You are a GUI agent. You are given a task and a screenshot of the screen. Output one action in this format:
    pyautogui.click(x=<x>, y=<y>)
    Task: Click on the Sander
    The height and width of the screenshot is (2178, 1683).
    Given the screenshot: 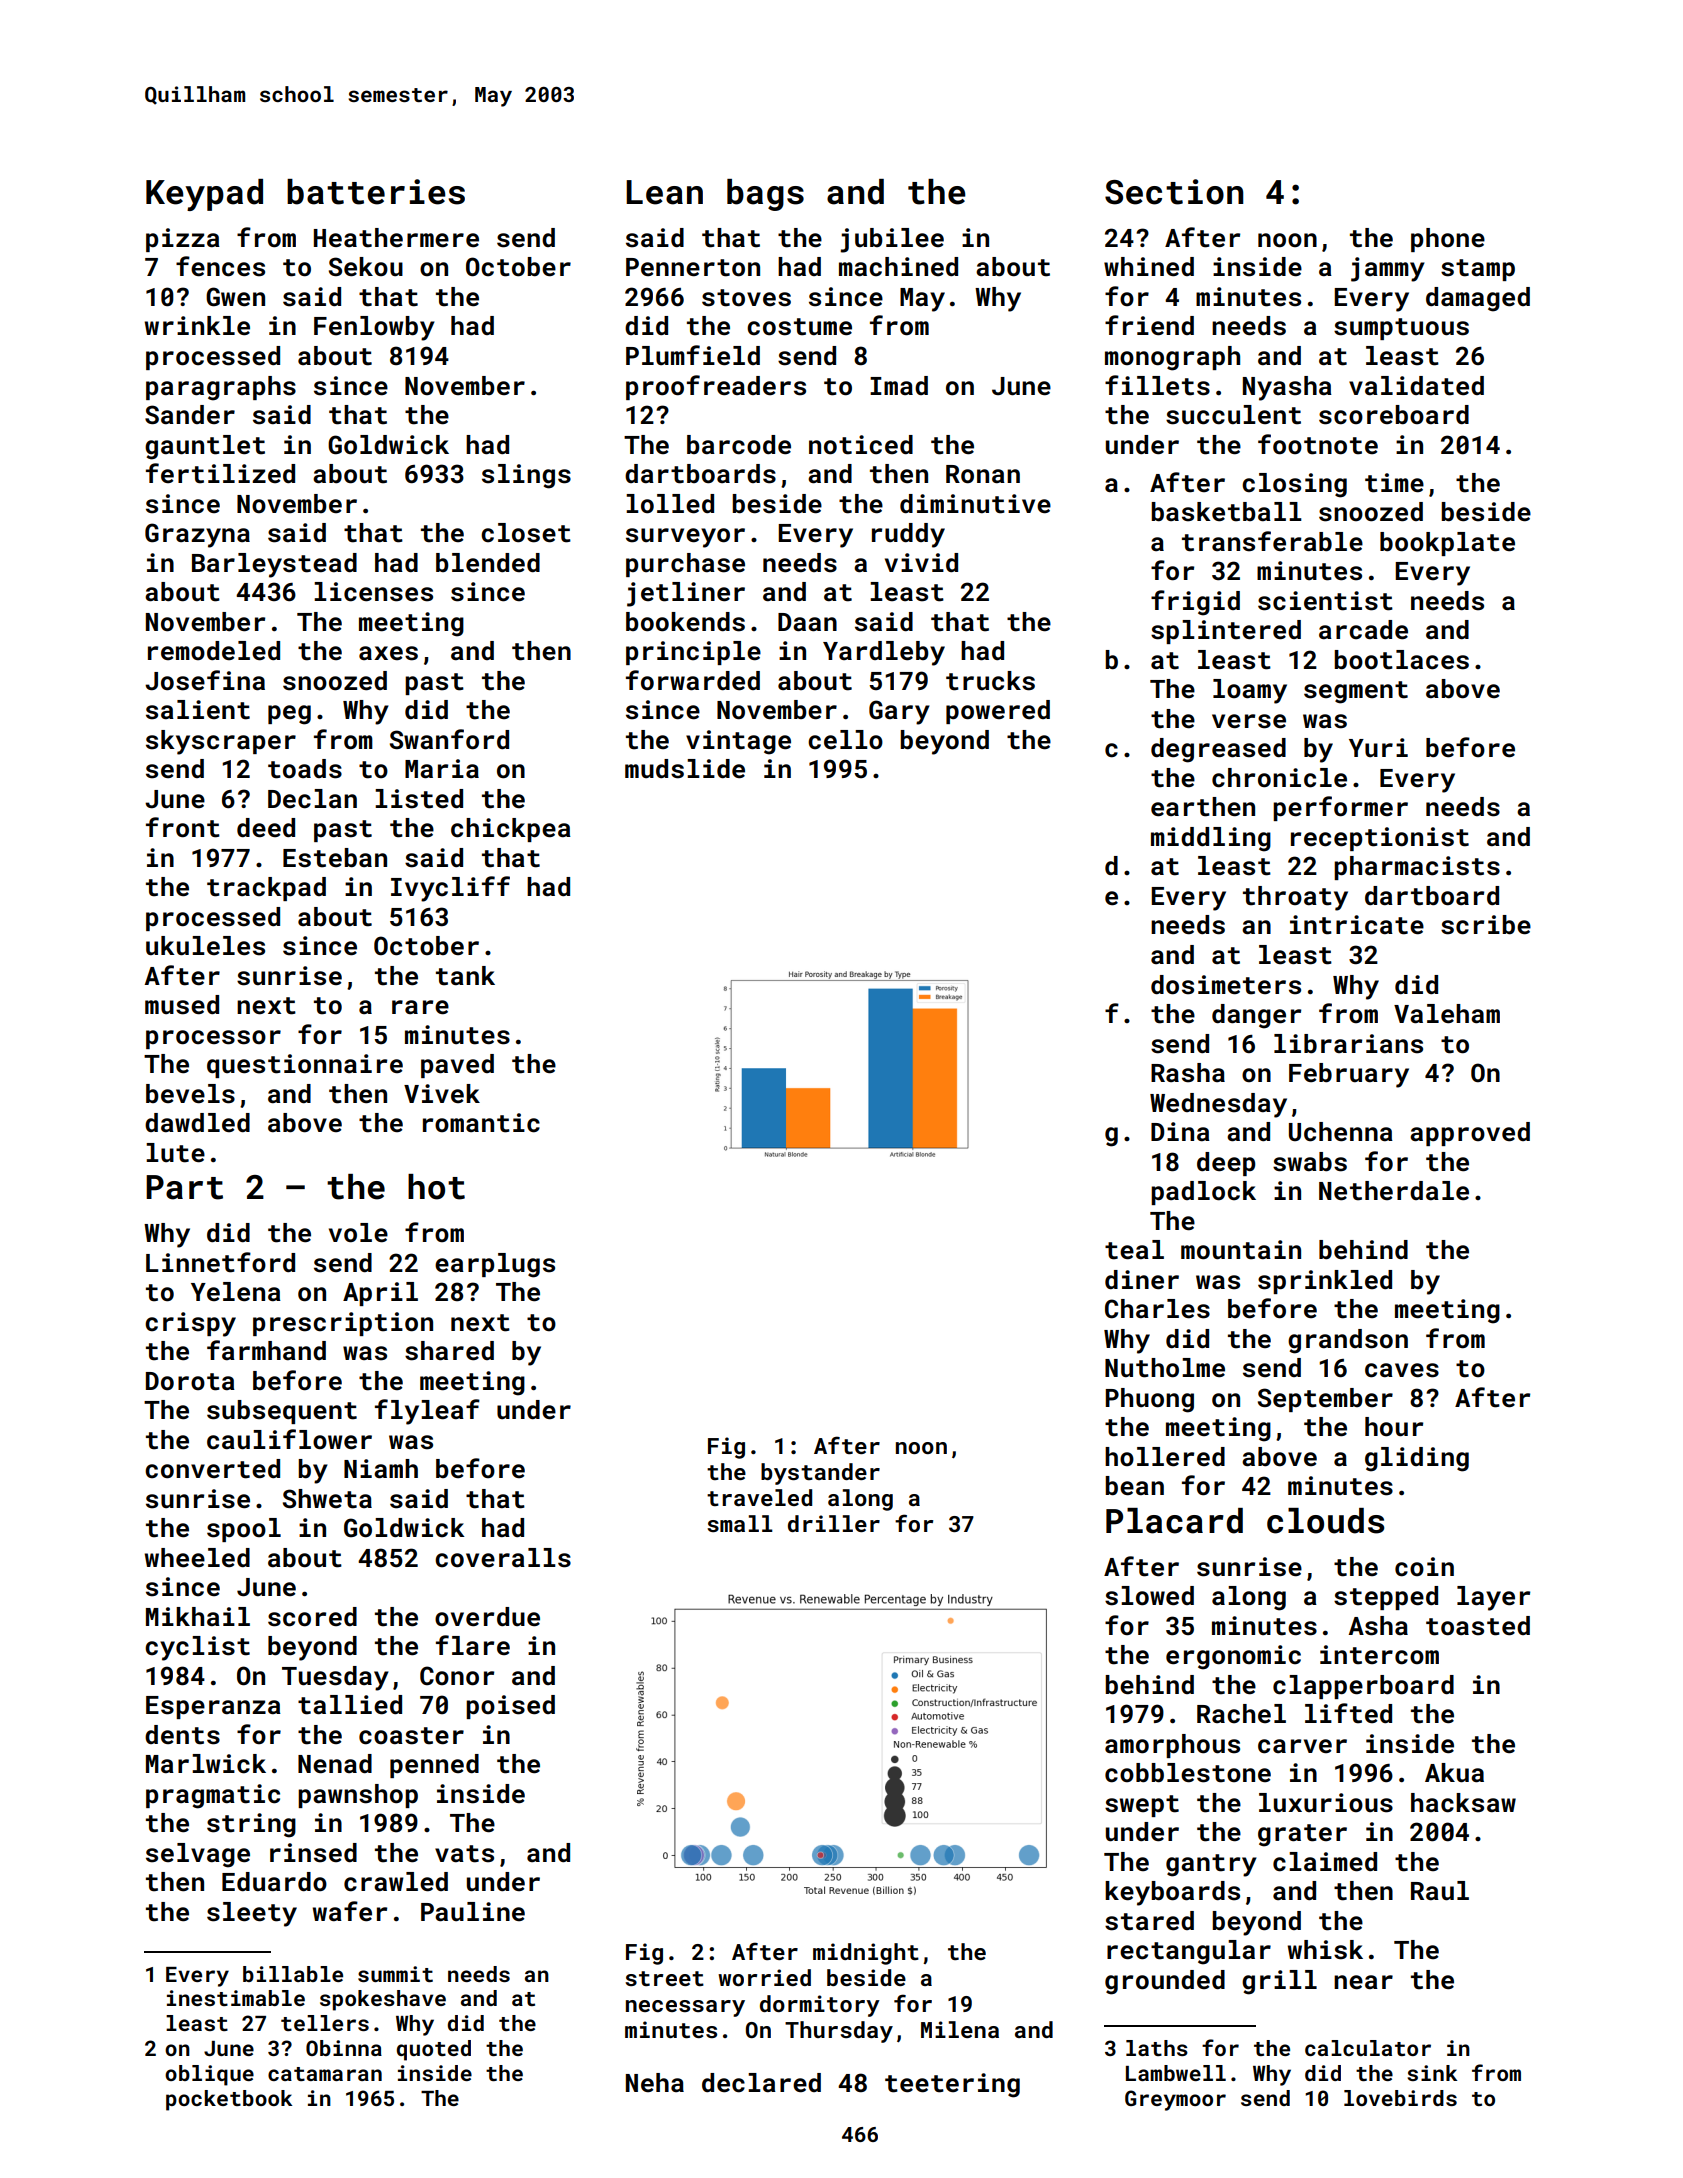 What is the action you would take?
    pyautogui.click(x=190, y=414)
